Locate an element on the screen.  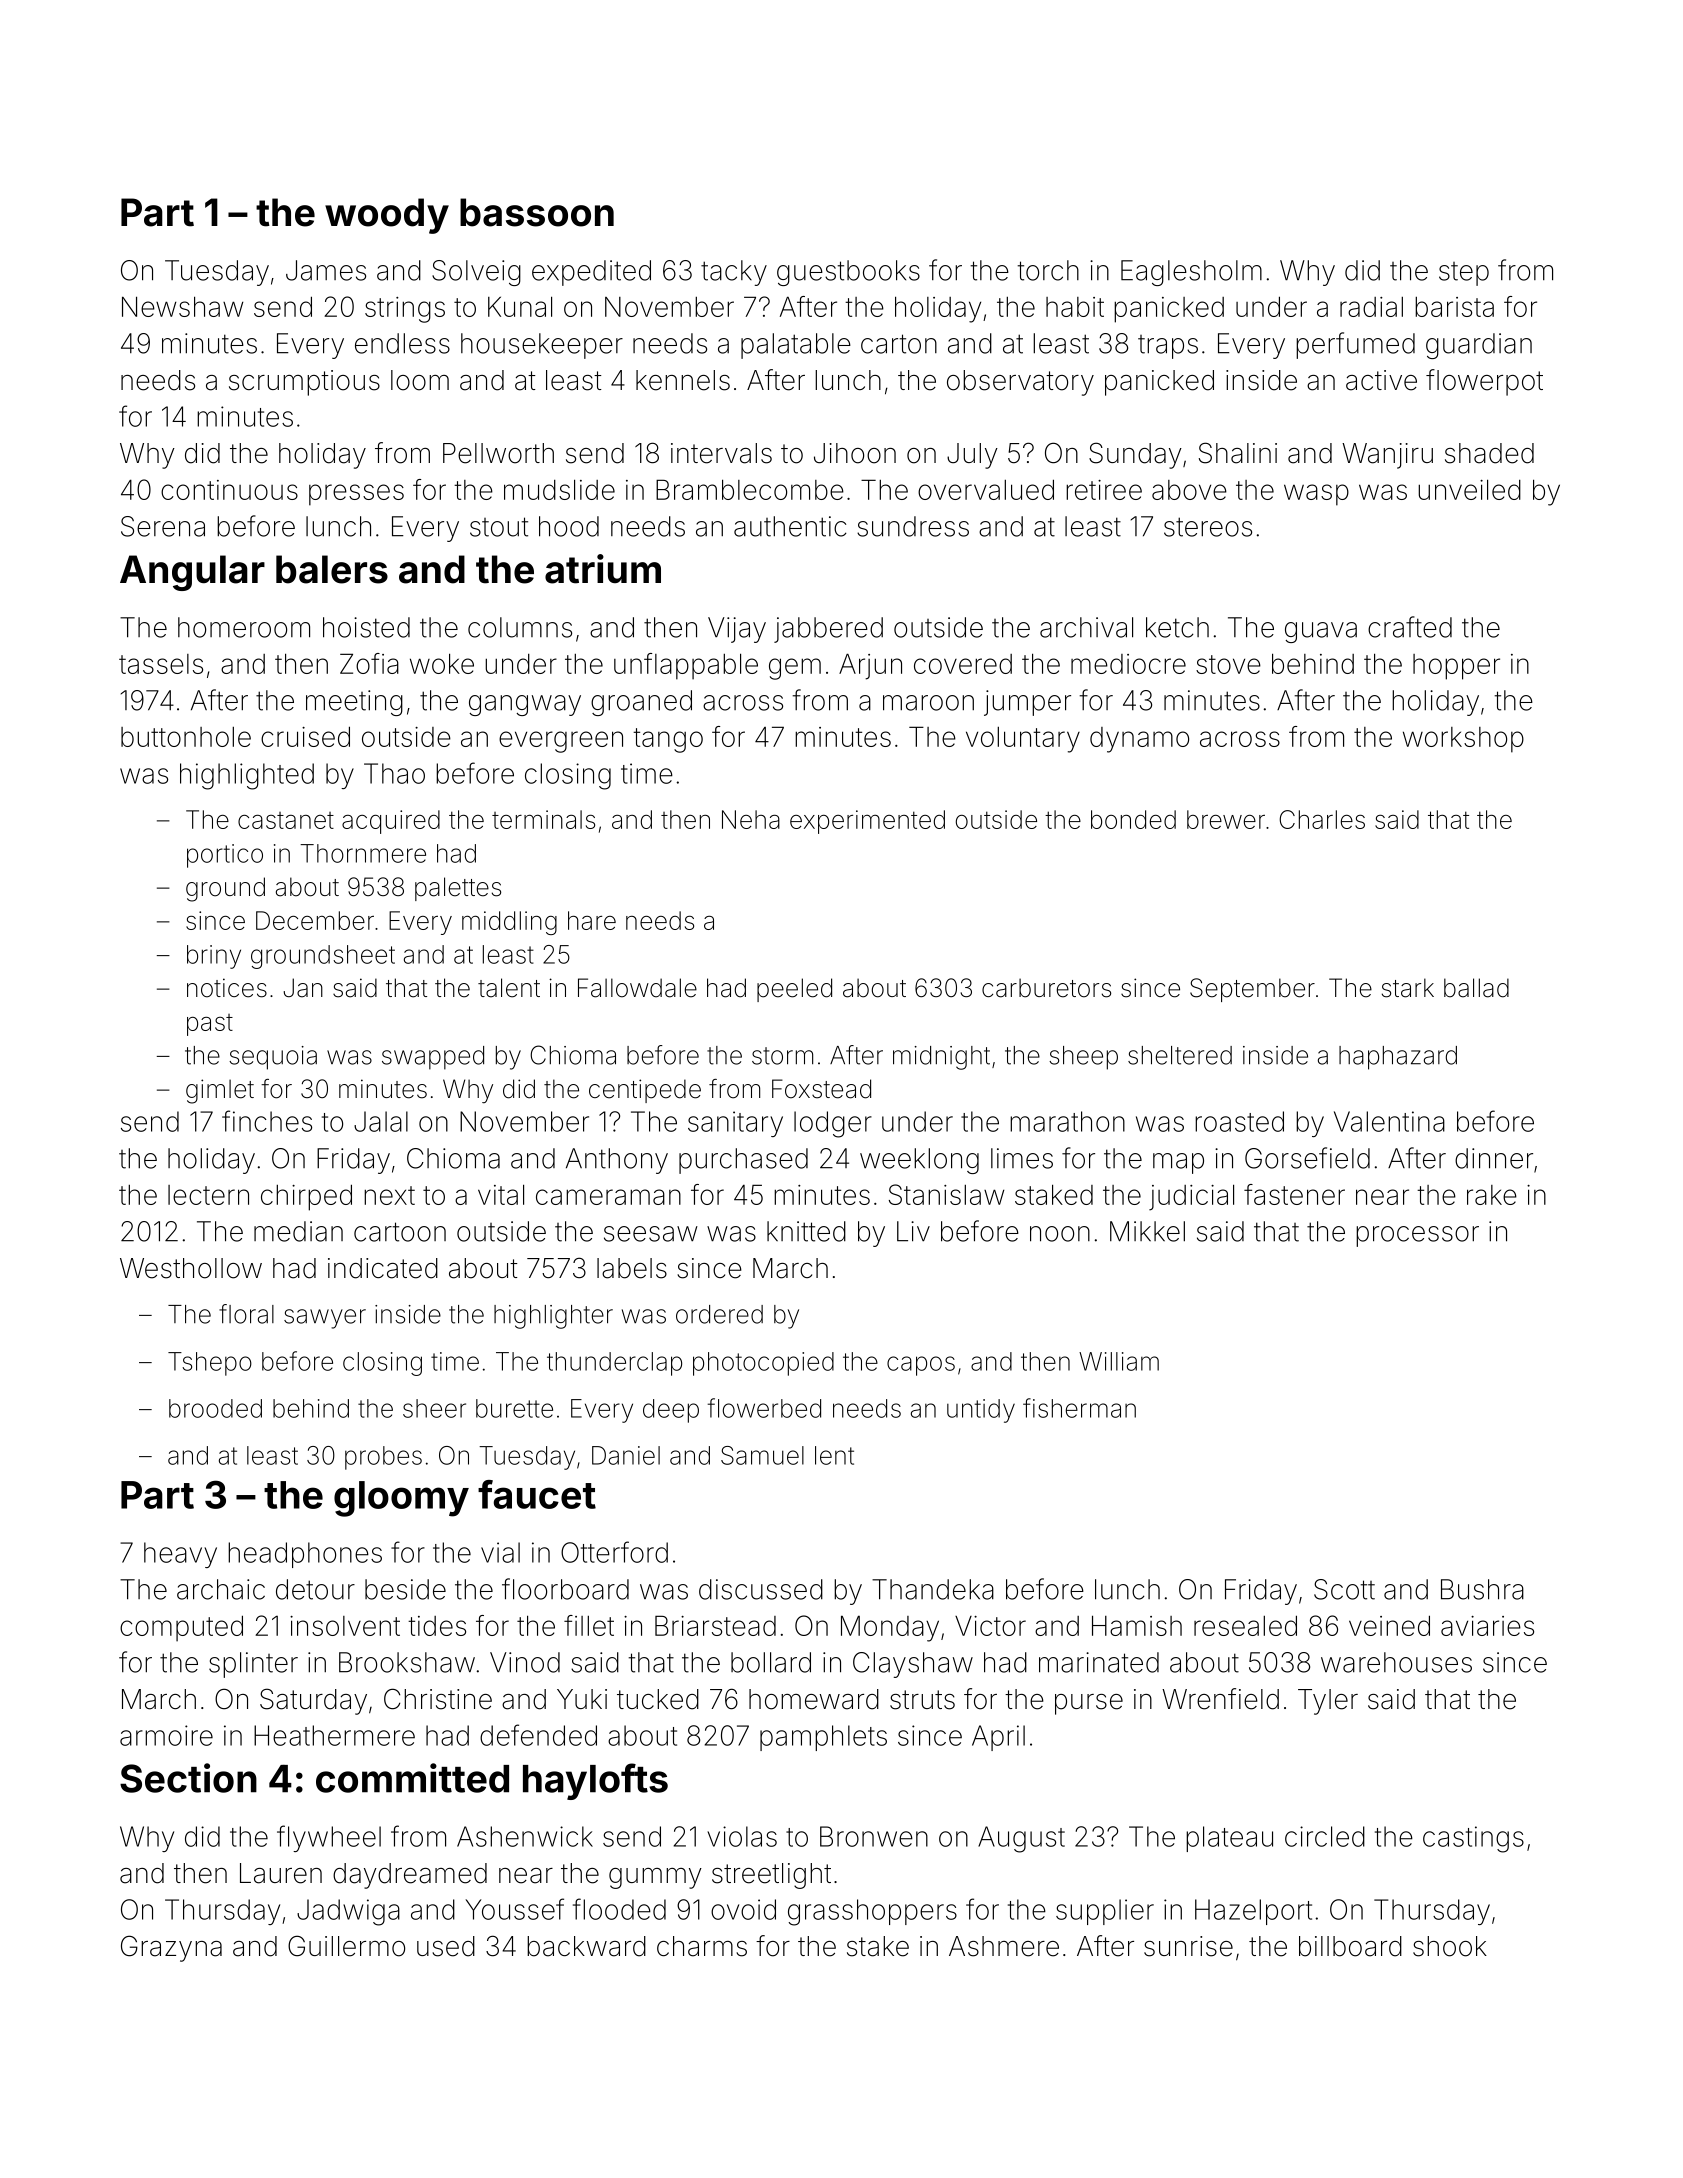
shook is located at coordinates (1450, 1946).
